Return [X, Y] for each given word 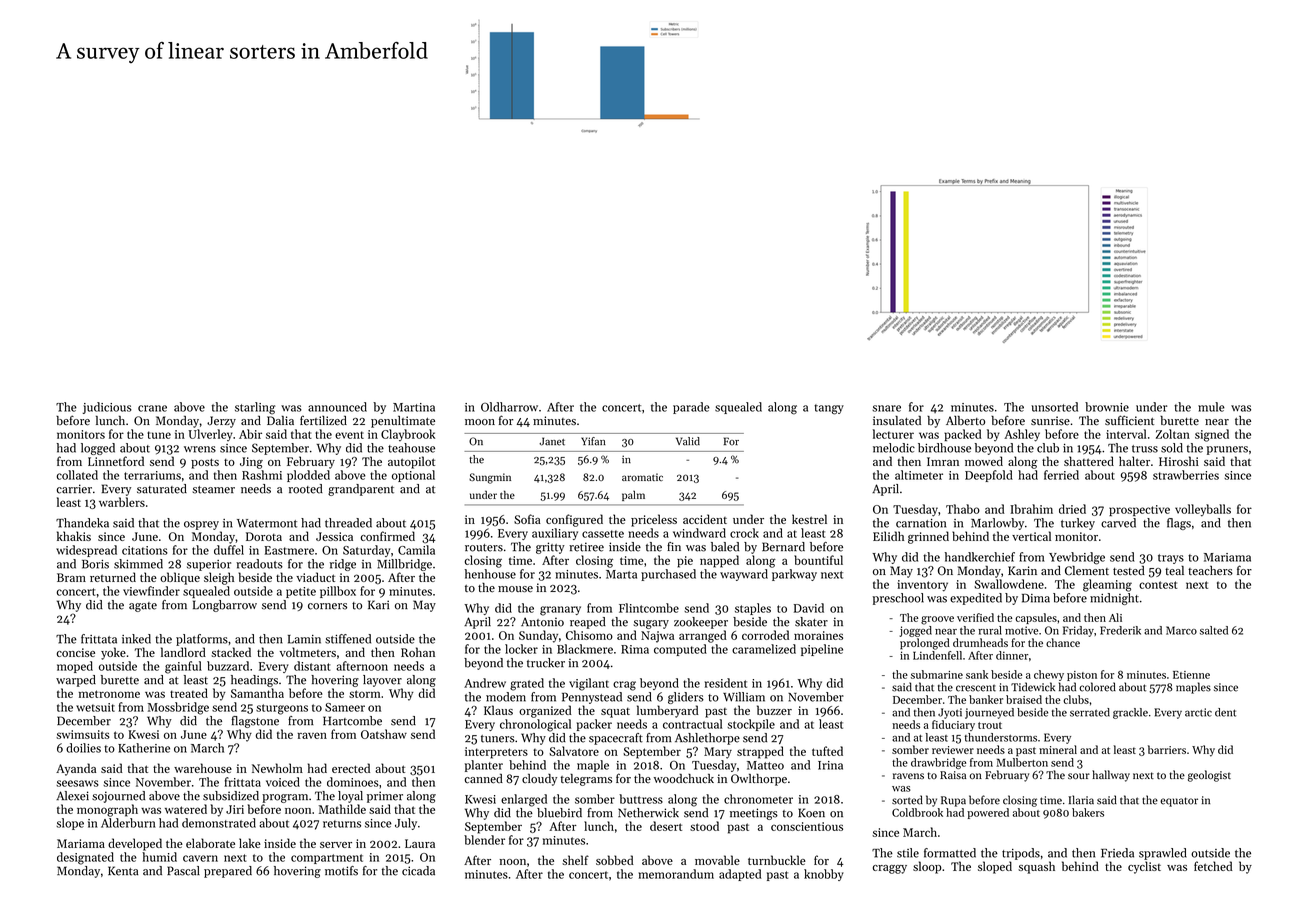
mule [1211, 407]
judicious [107, 408]
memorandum [676, 874]
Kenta [123, 871]
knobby [824, 875]
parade [691, 408]
